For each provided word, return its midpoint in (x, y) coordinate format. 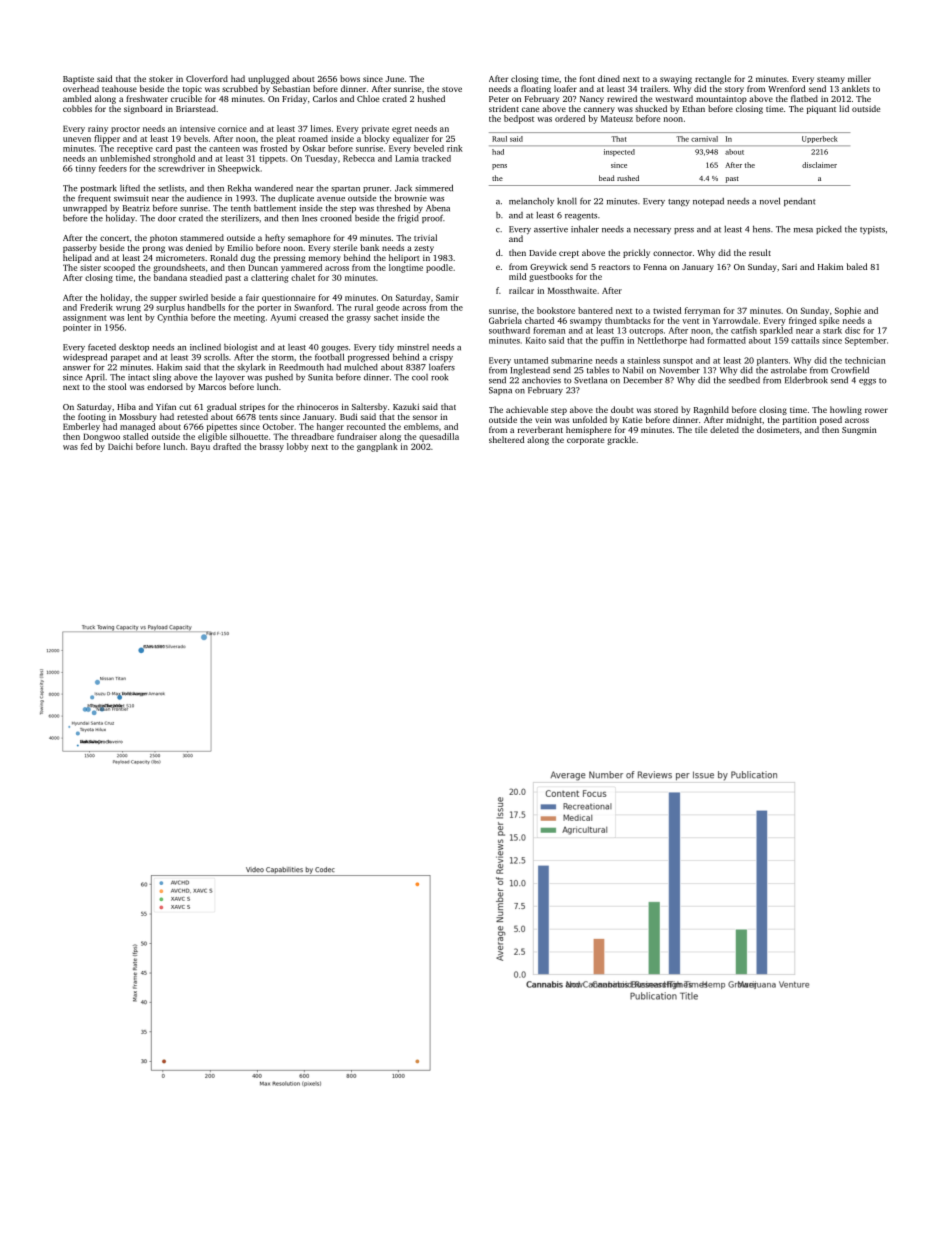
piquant (821, 110)
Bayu (200, 447)
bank (370, 247)
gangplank (377, 447)
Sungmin (859, 431)
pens (499, 167)
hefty (275, 238)
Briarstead (196, 108)
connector (672, 253)
